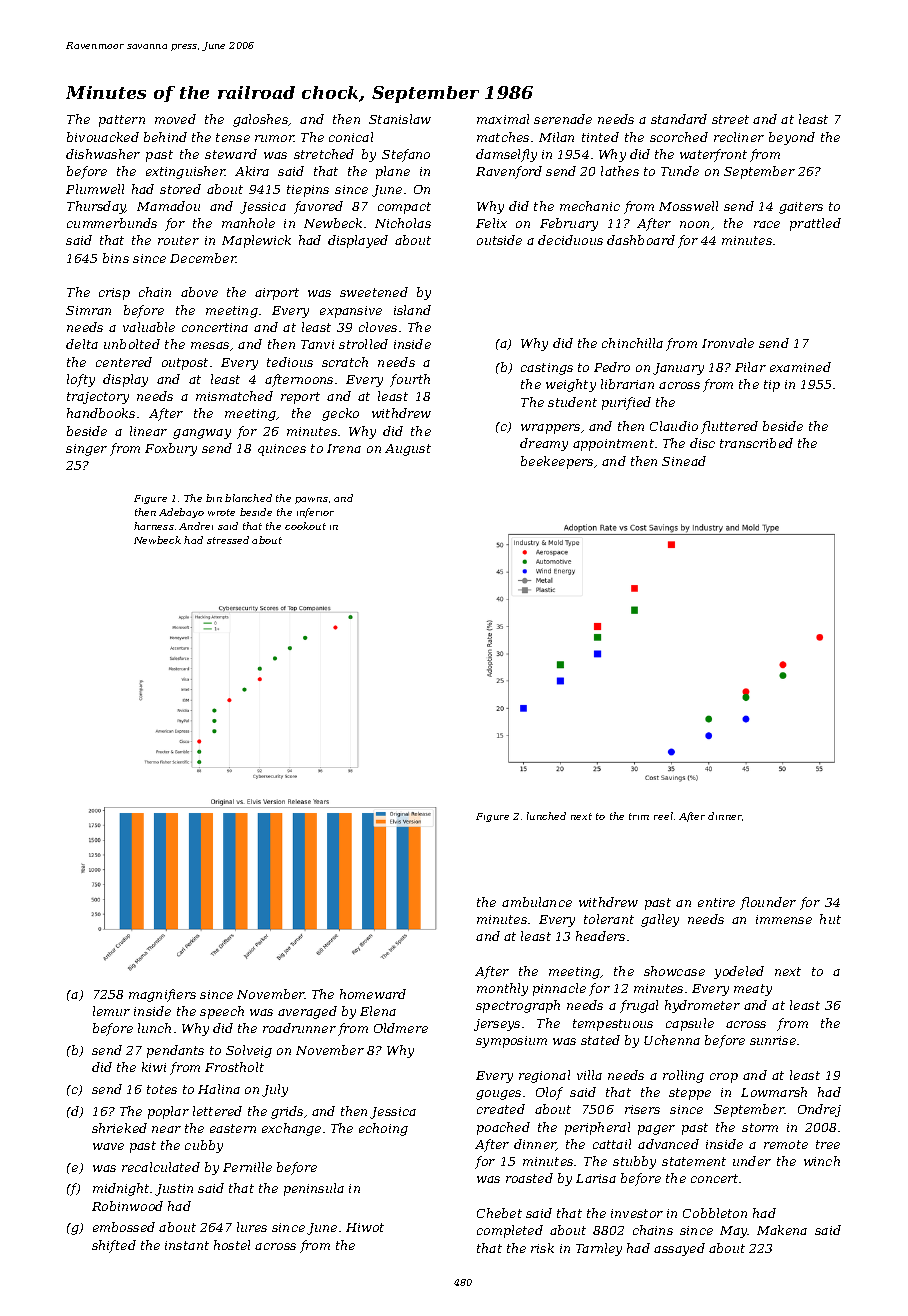 The image size is (908, 1316). I want to click on risk, so click(542, 1248).
